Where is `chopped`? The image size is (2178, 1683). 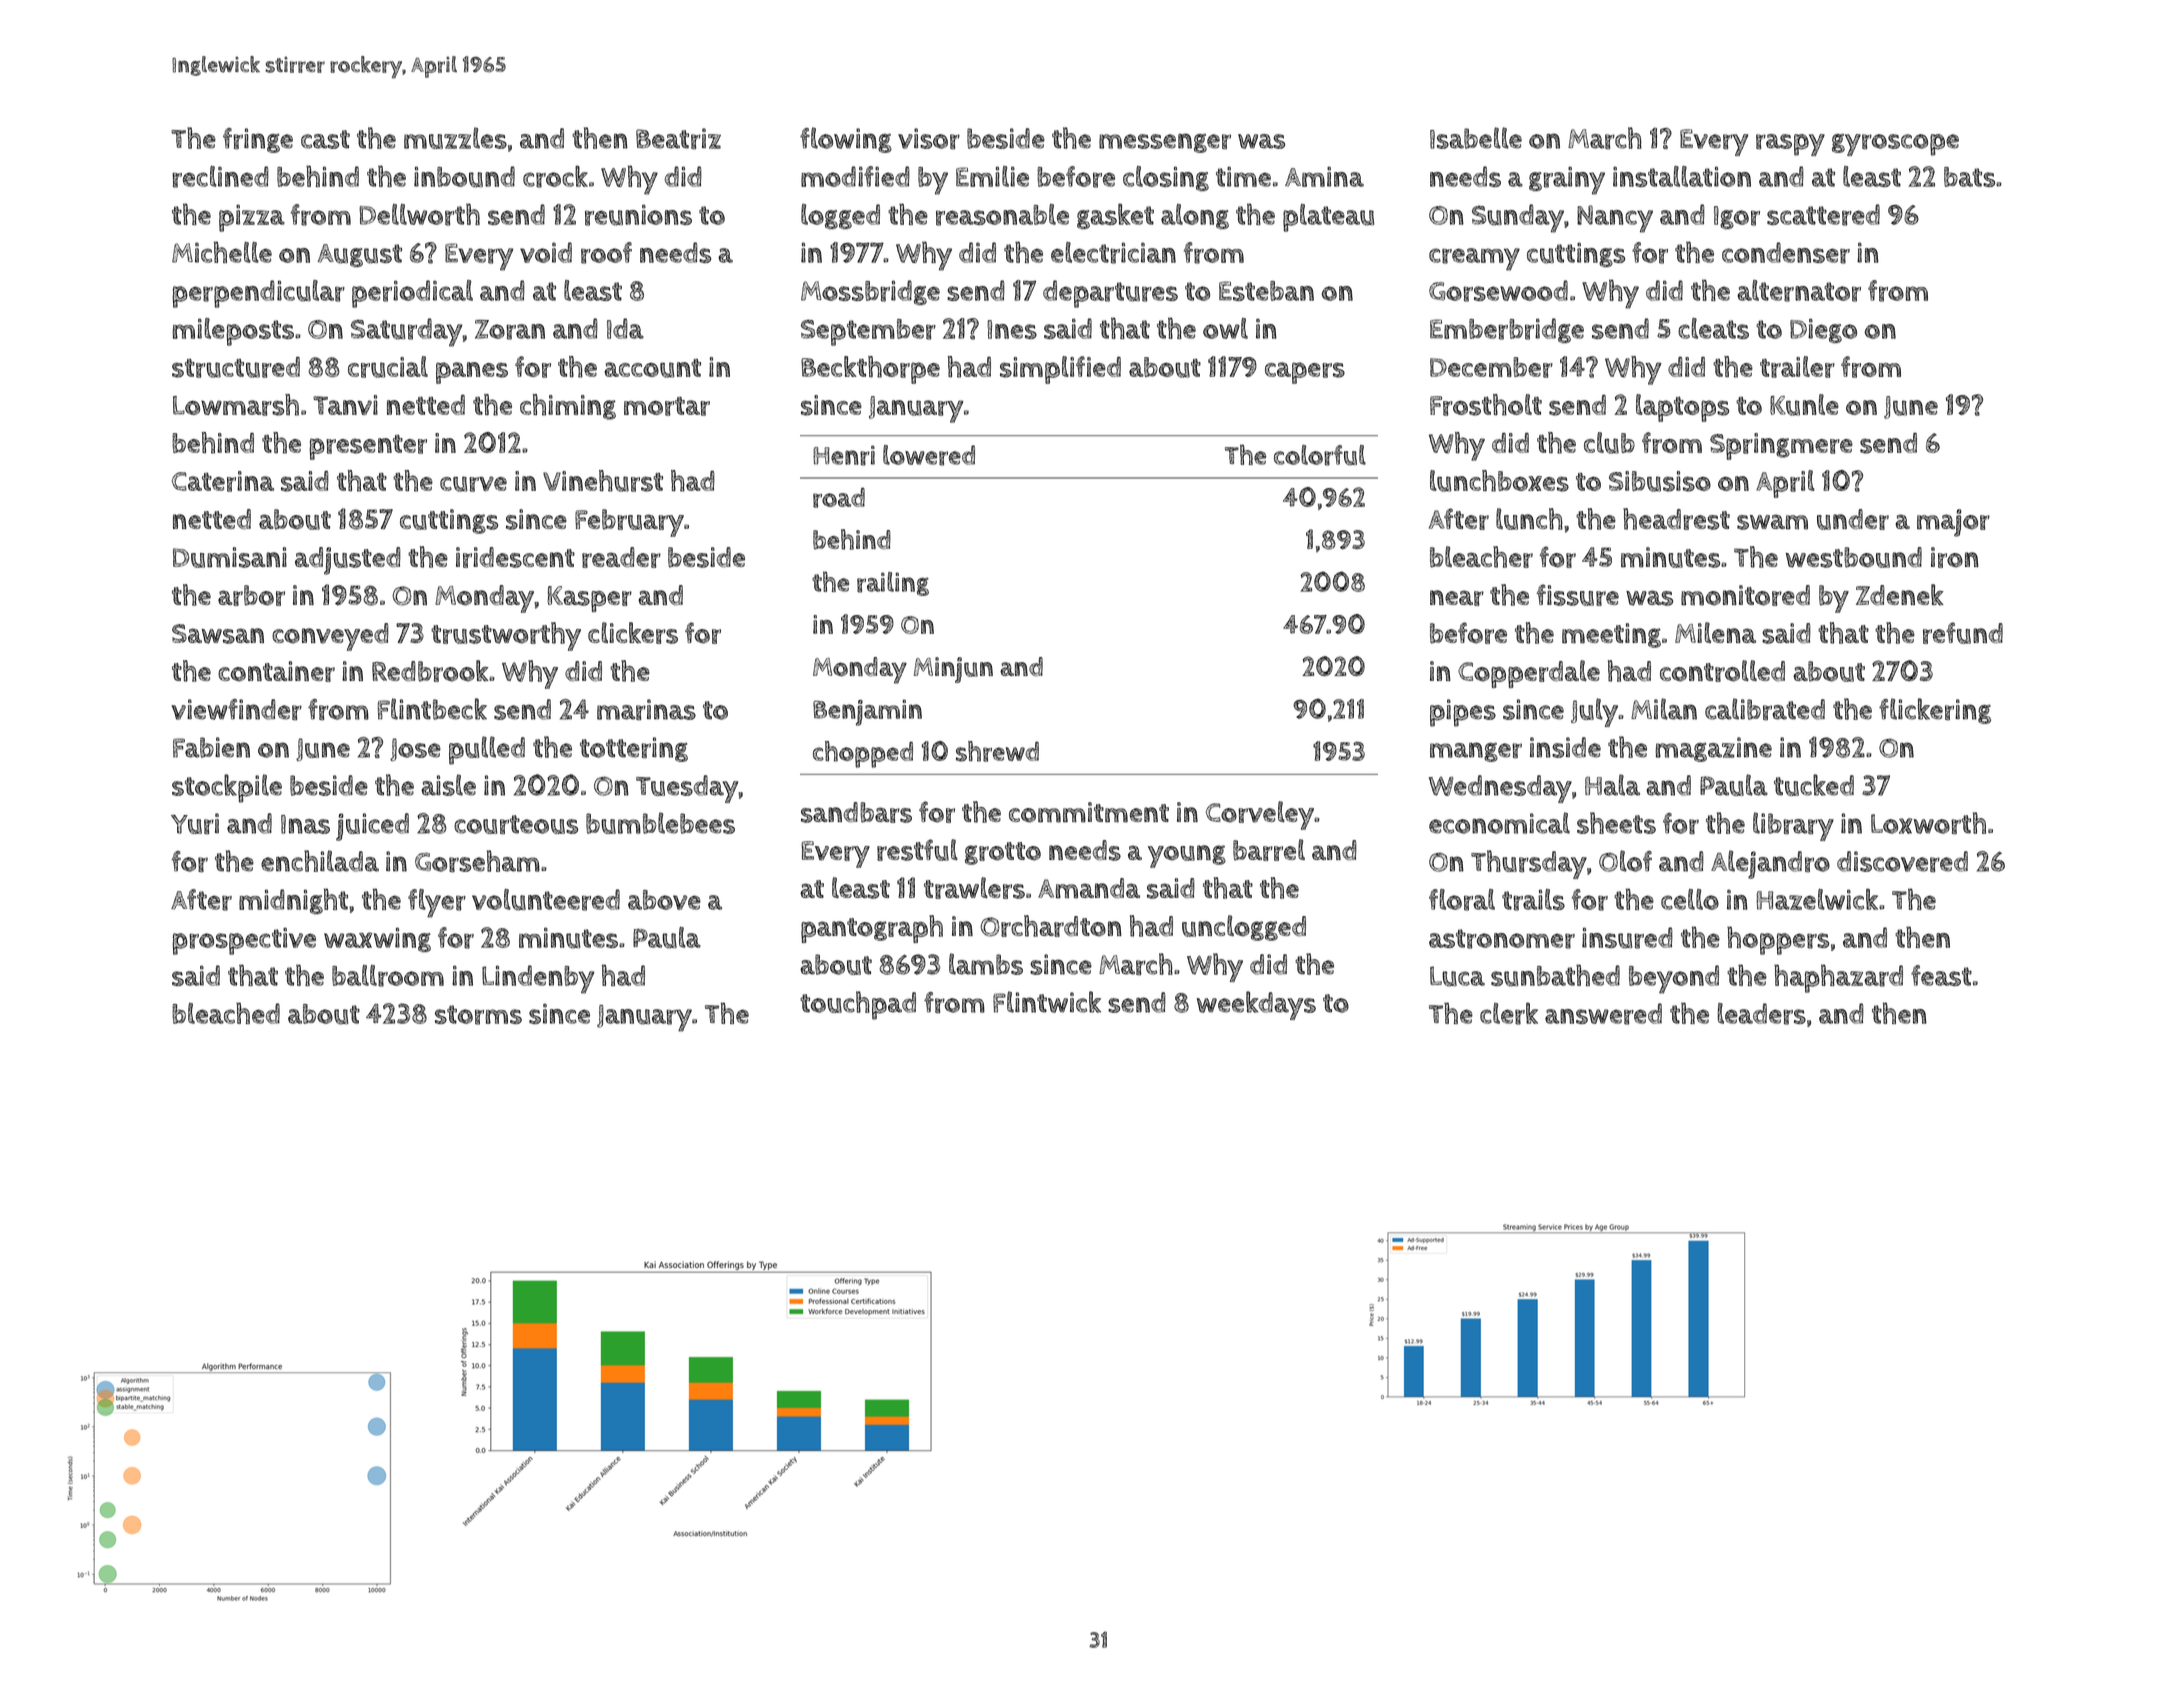
chopped is located at coordinates (863, 754).
